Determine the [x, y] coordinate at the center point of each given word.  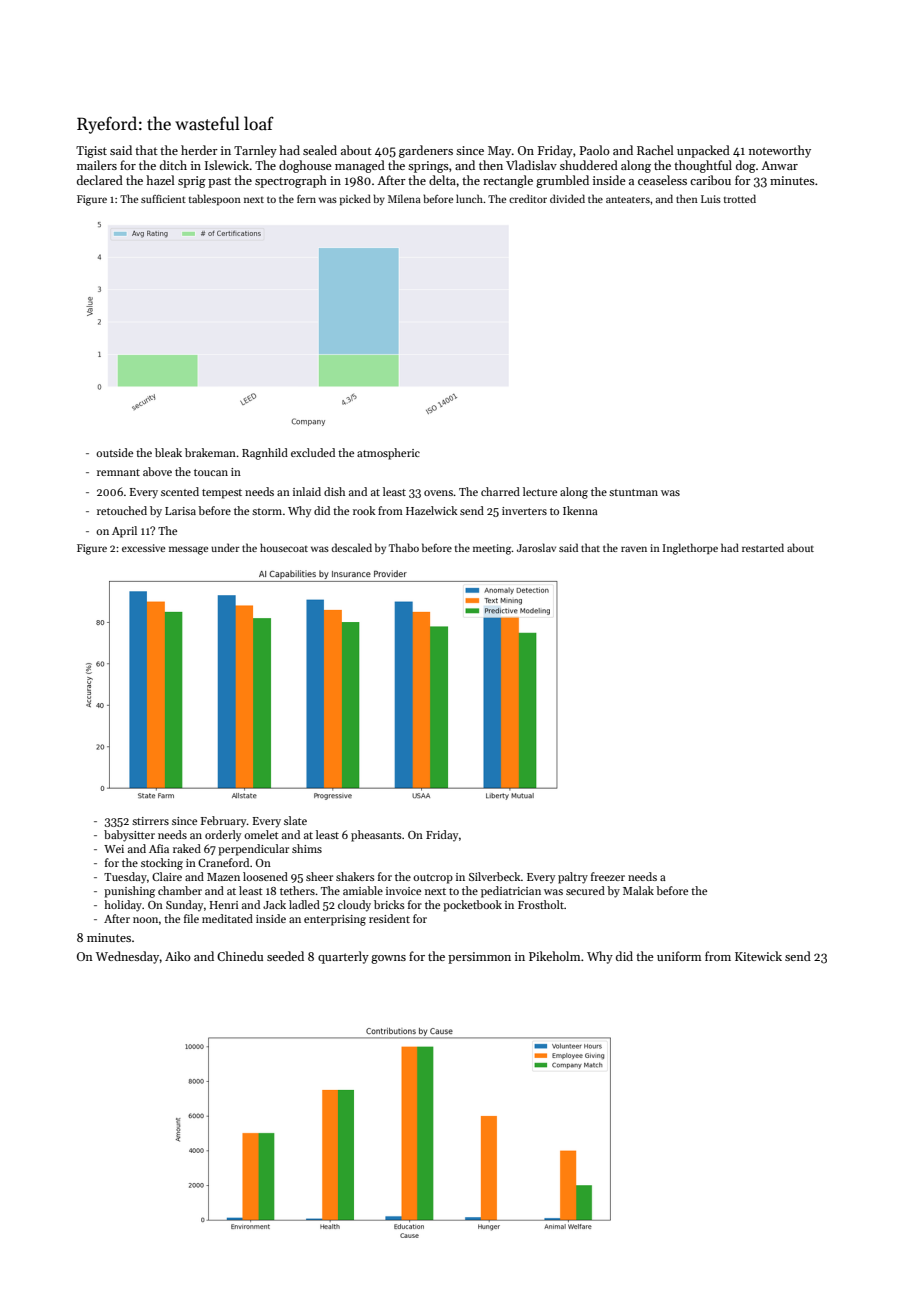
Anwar [779, 165]
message [188, 550]
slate [295, 820]
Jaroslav [536, 547]
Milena [404, 198]
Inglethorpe [690, 549]
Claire [167, 876]
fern [306, 199]
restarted [763, 547]
